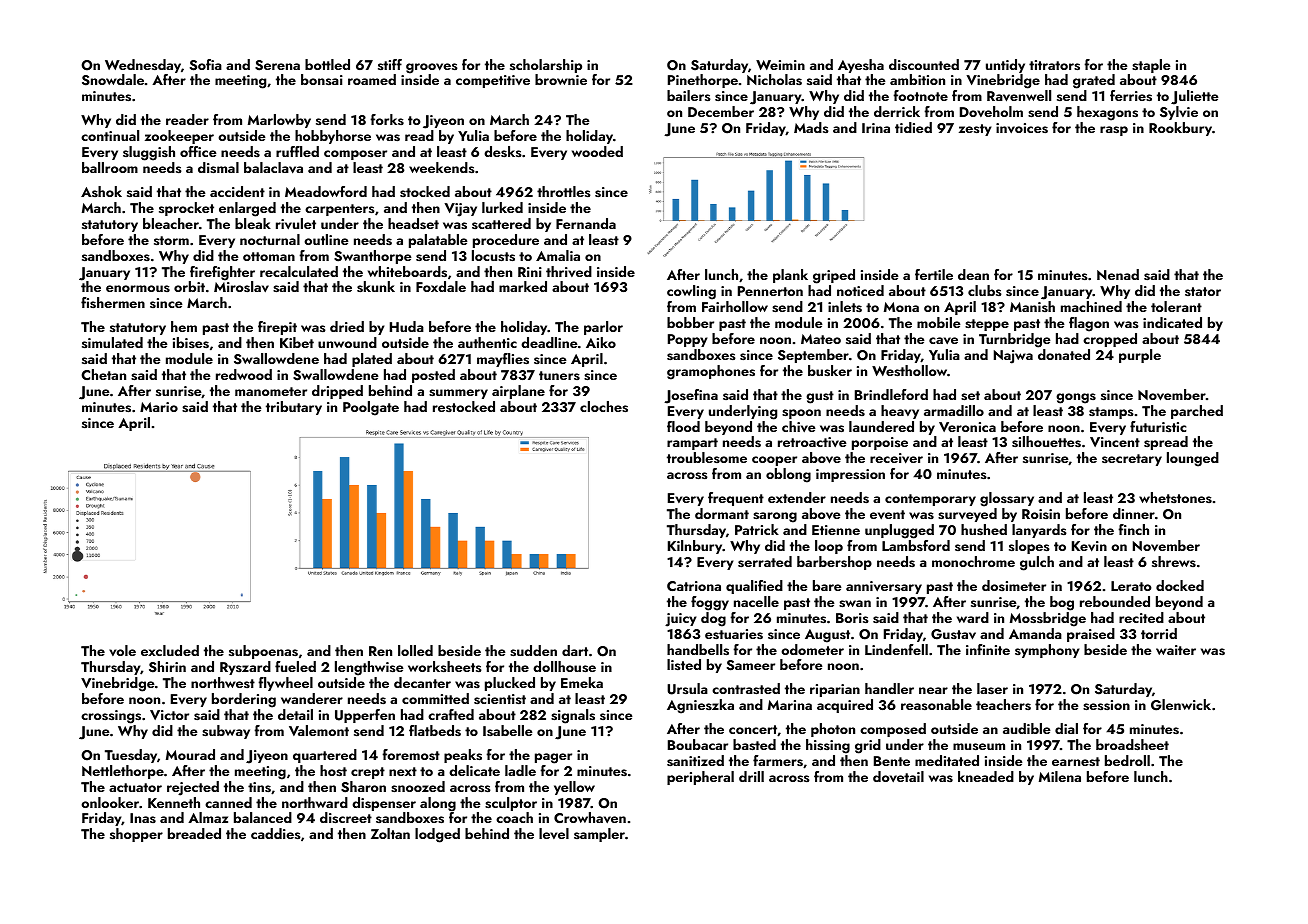 The image size is (1308, 924). Describe the element at coordinates (751, 665) in the page. I see `Sameer` at that location.
